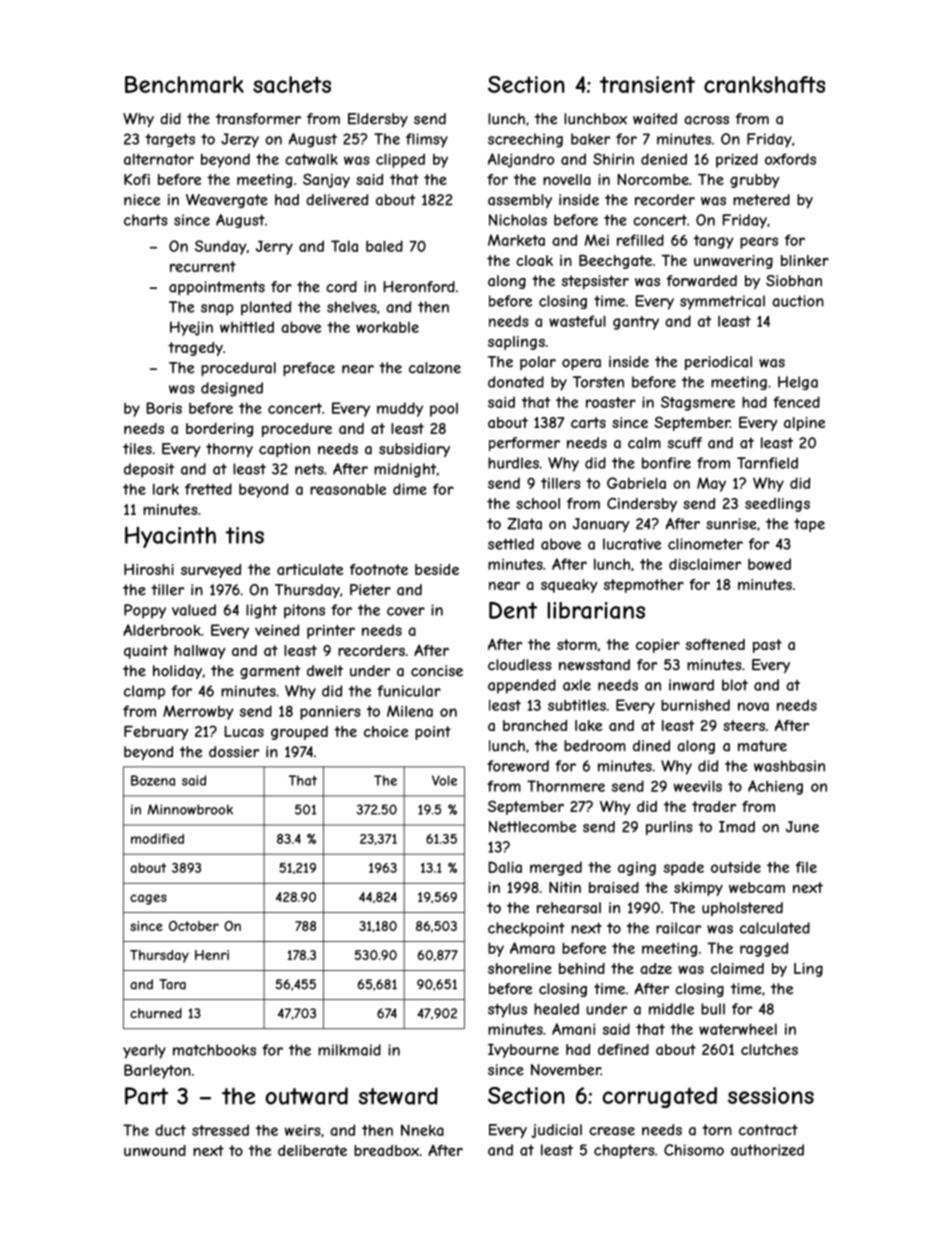 This screenshot has height=1233, width=952. Describe the element at coordinates (261, 611) in the screenshot. I see `light` at that location.
